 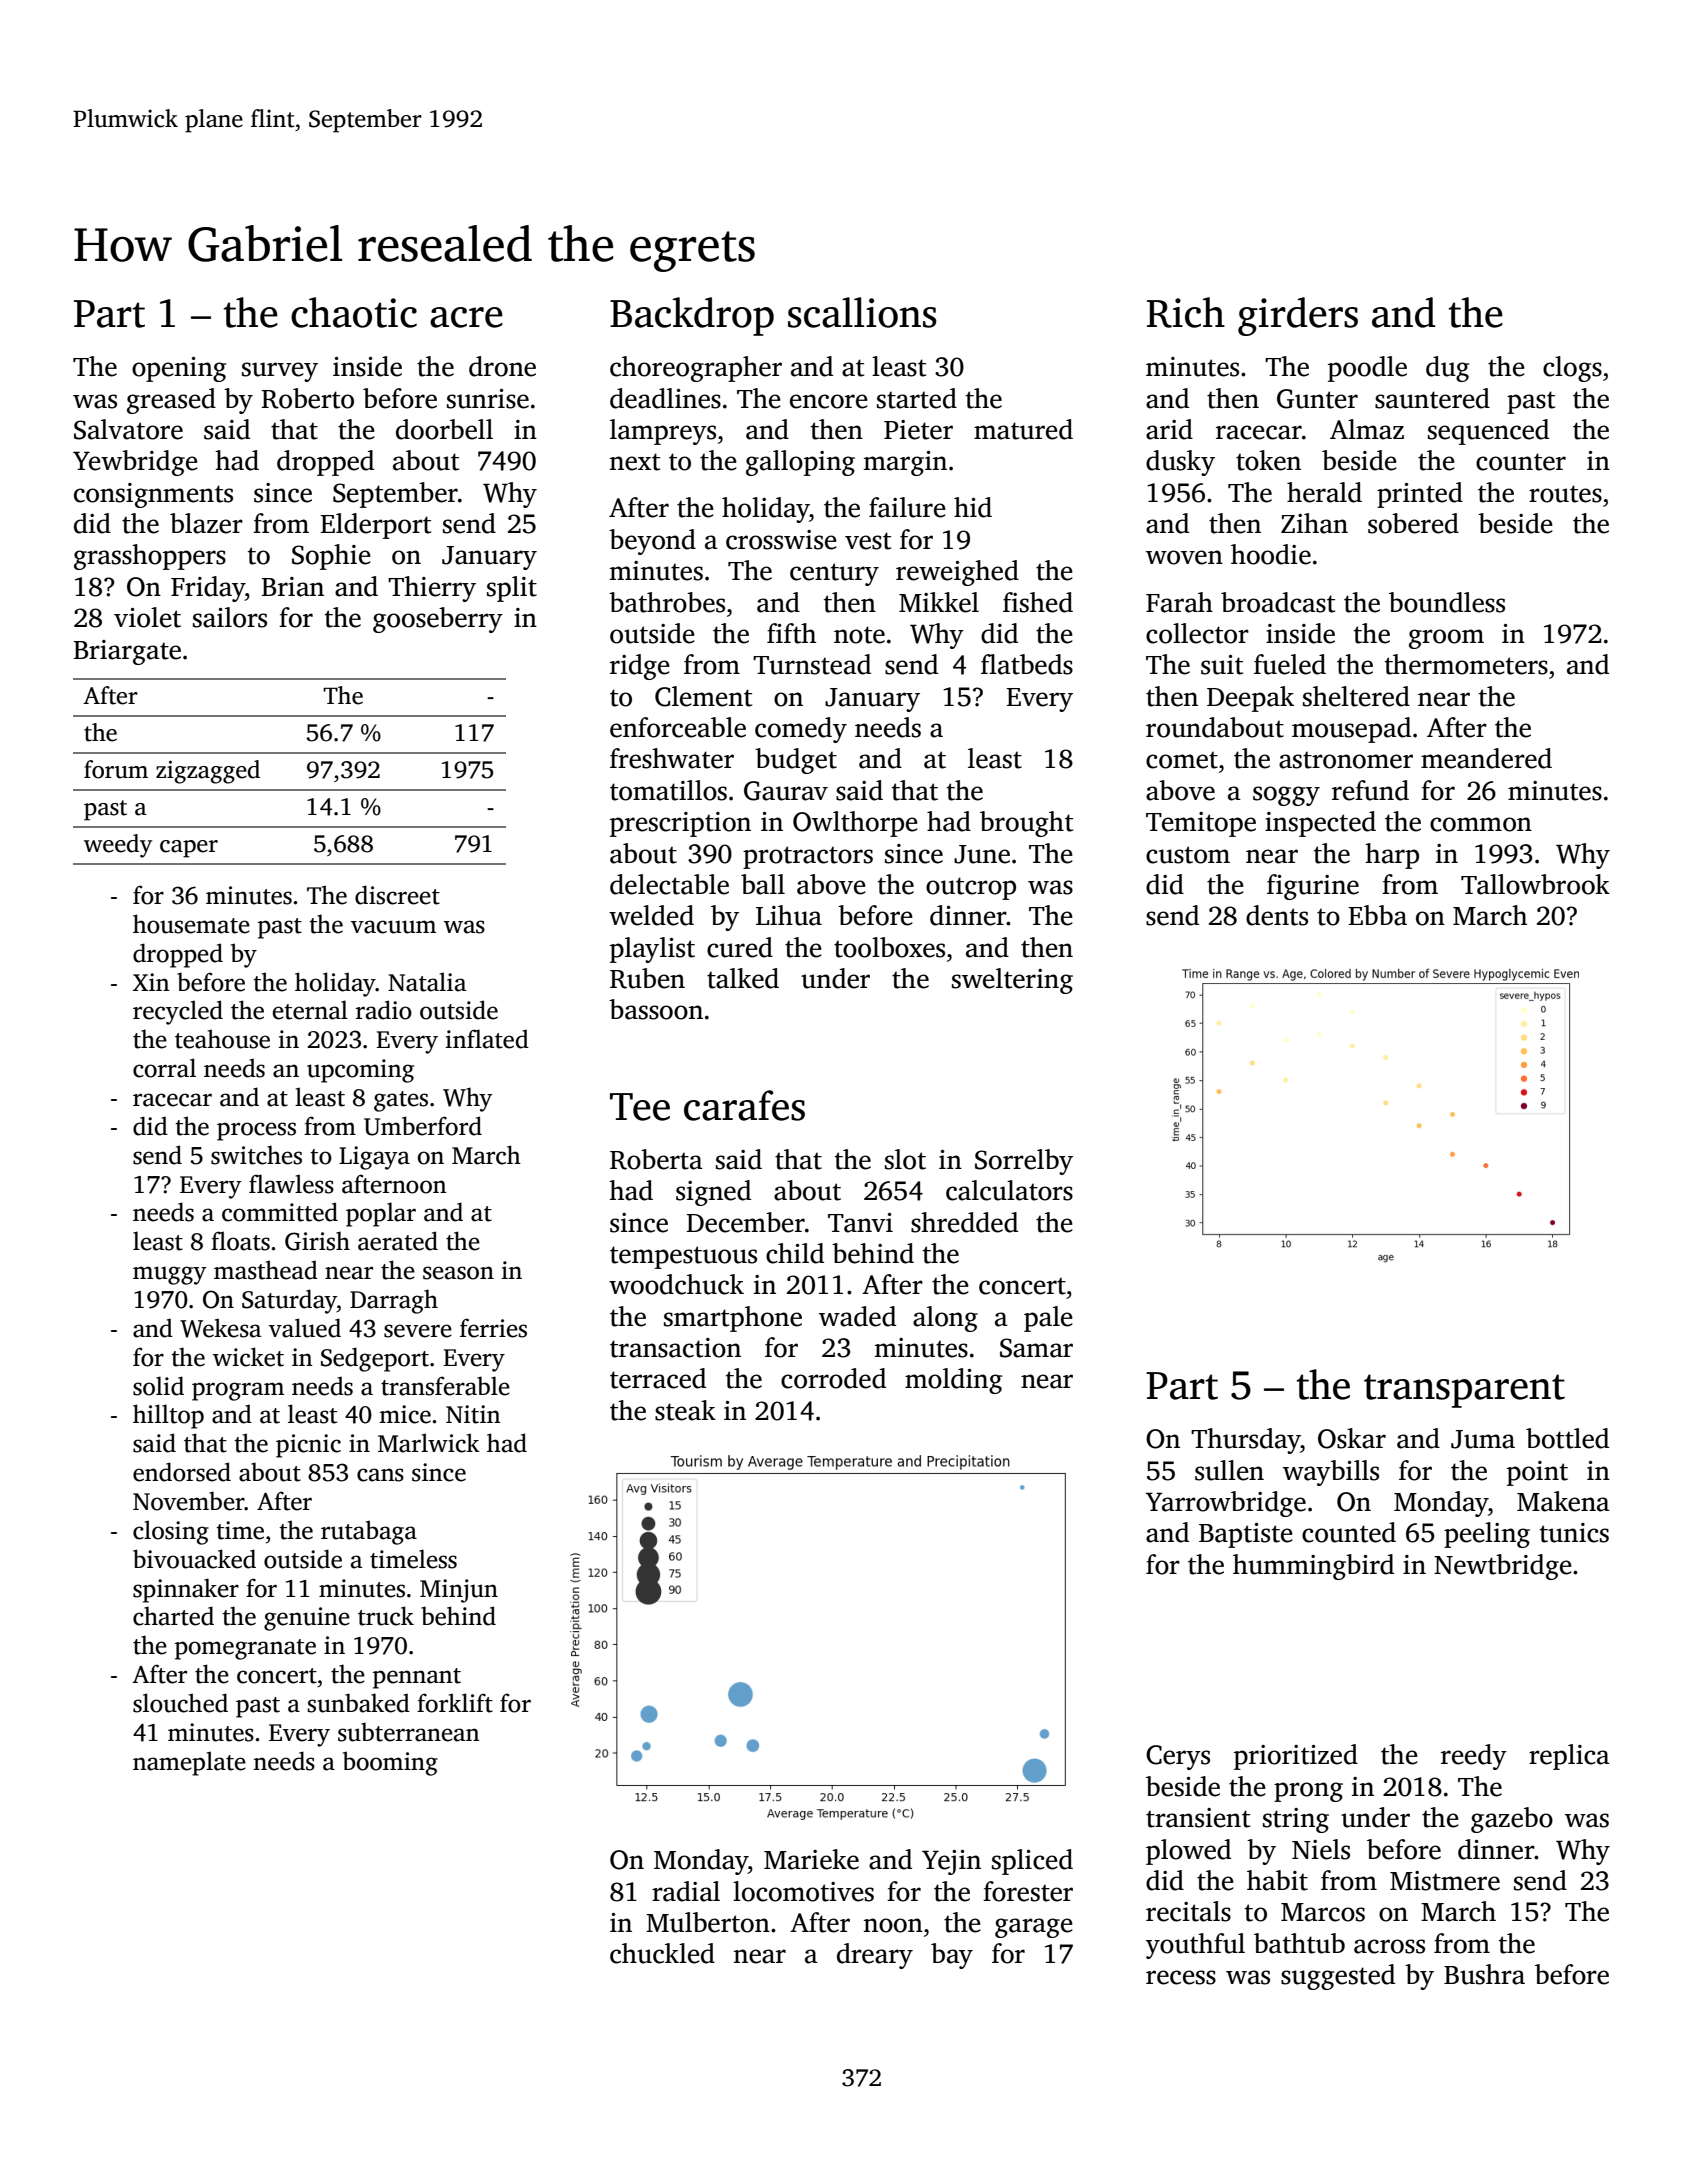 I want to click on hummingbird, so click(x=1313, y=1567).
